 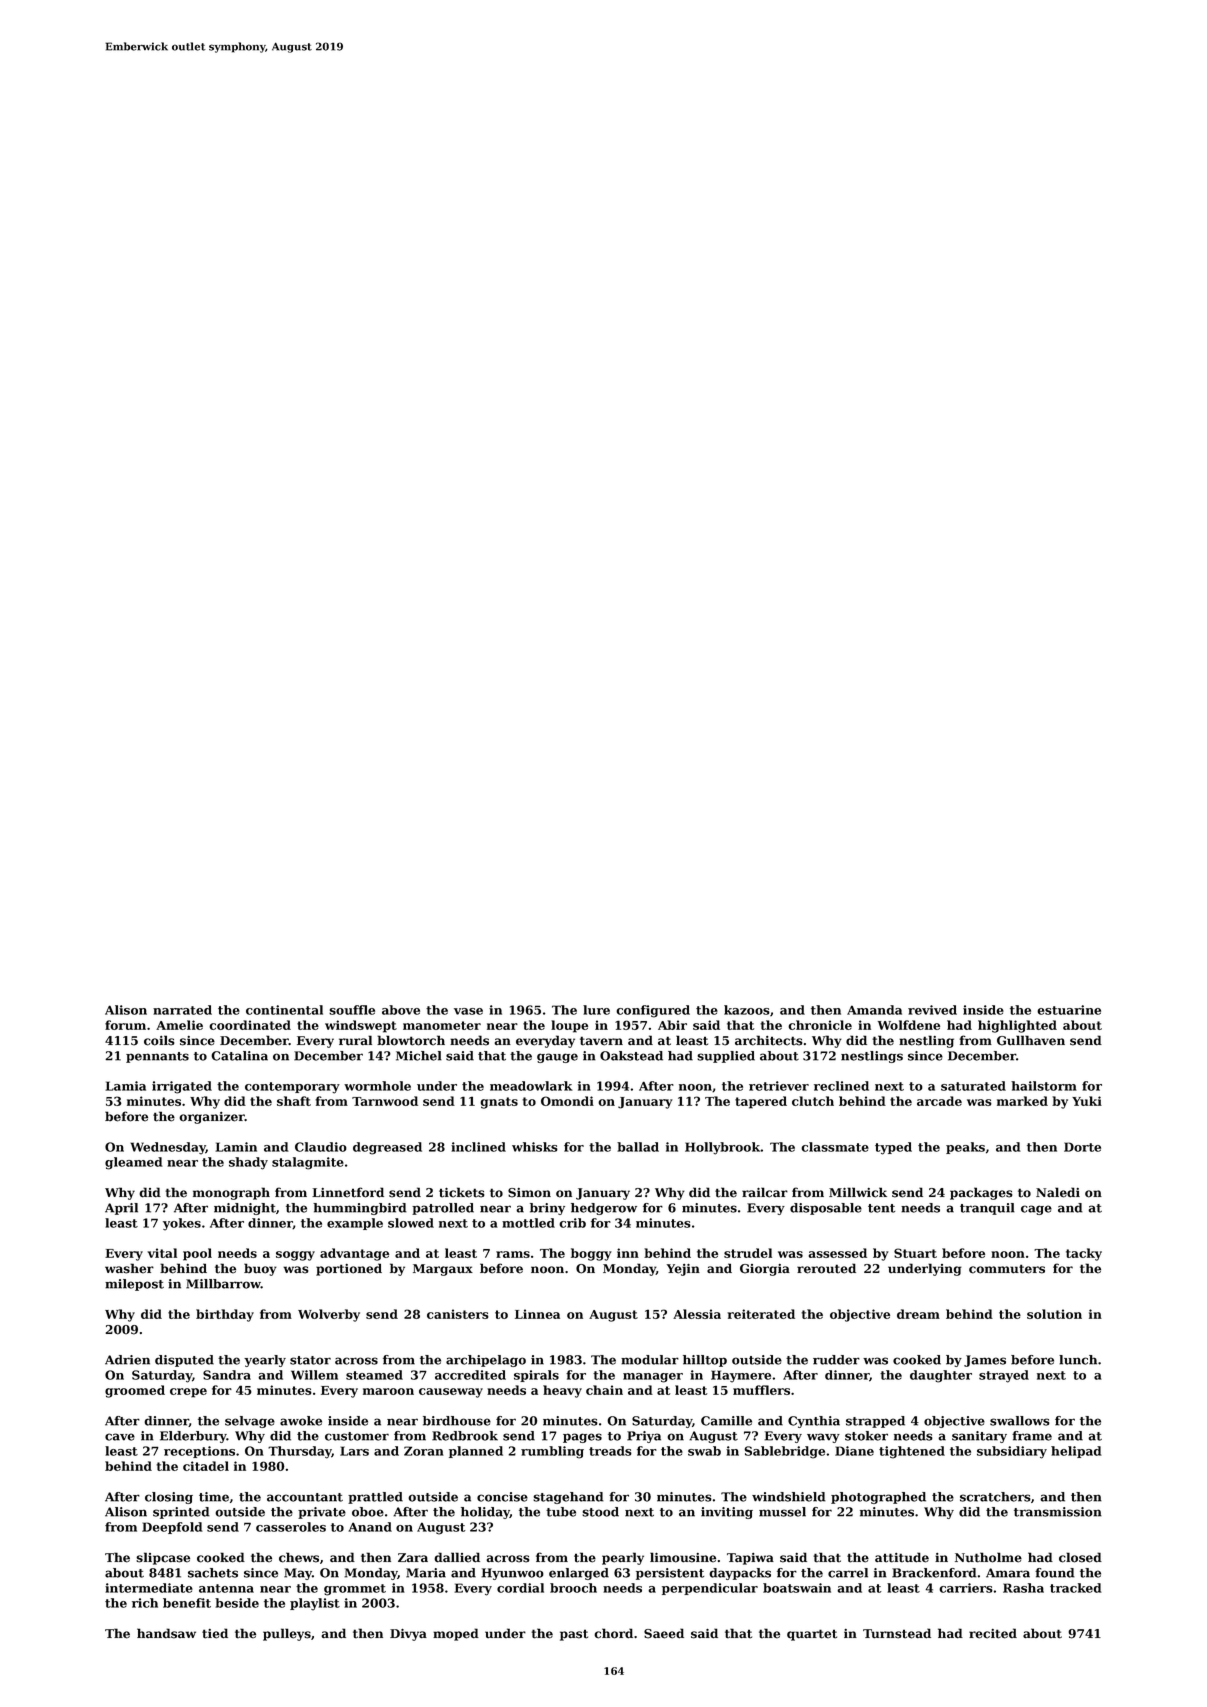 I want to click on modular, so click(x=650, y=1360).
